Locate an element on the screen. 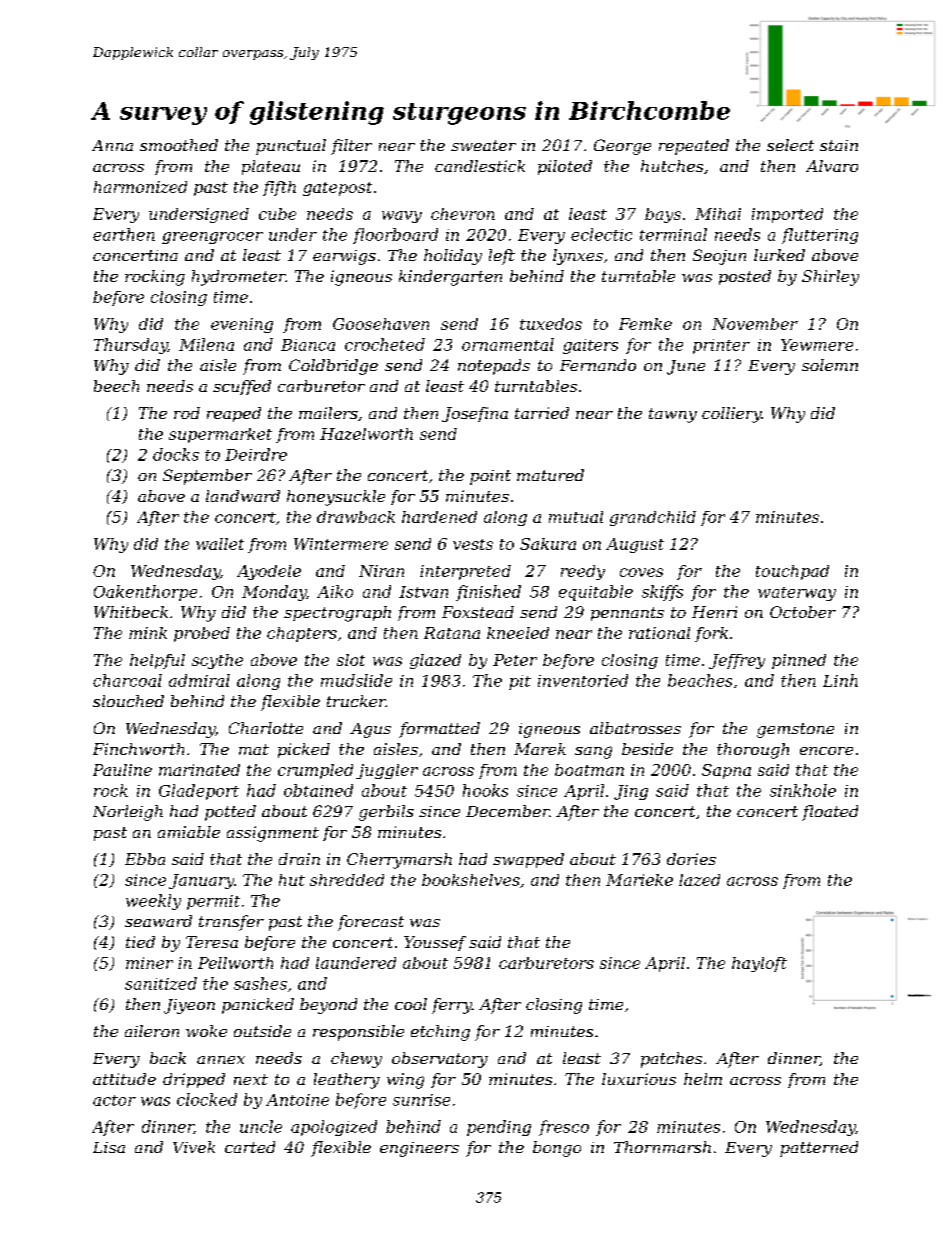  Marieke is located at coordinates (639, 880).
